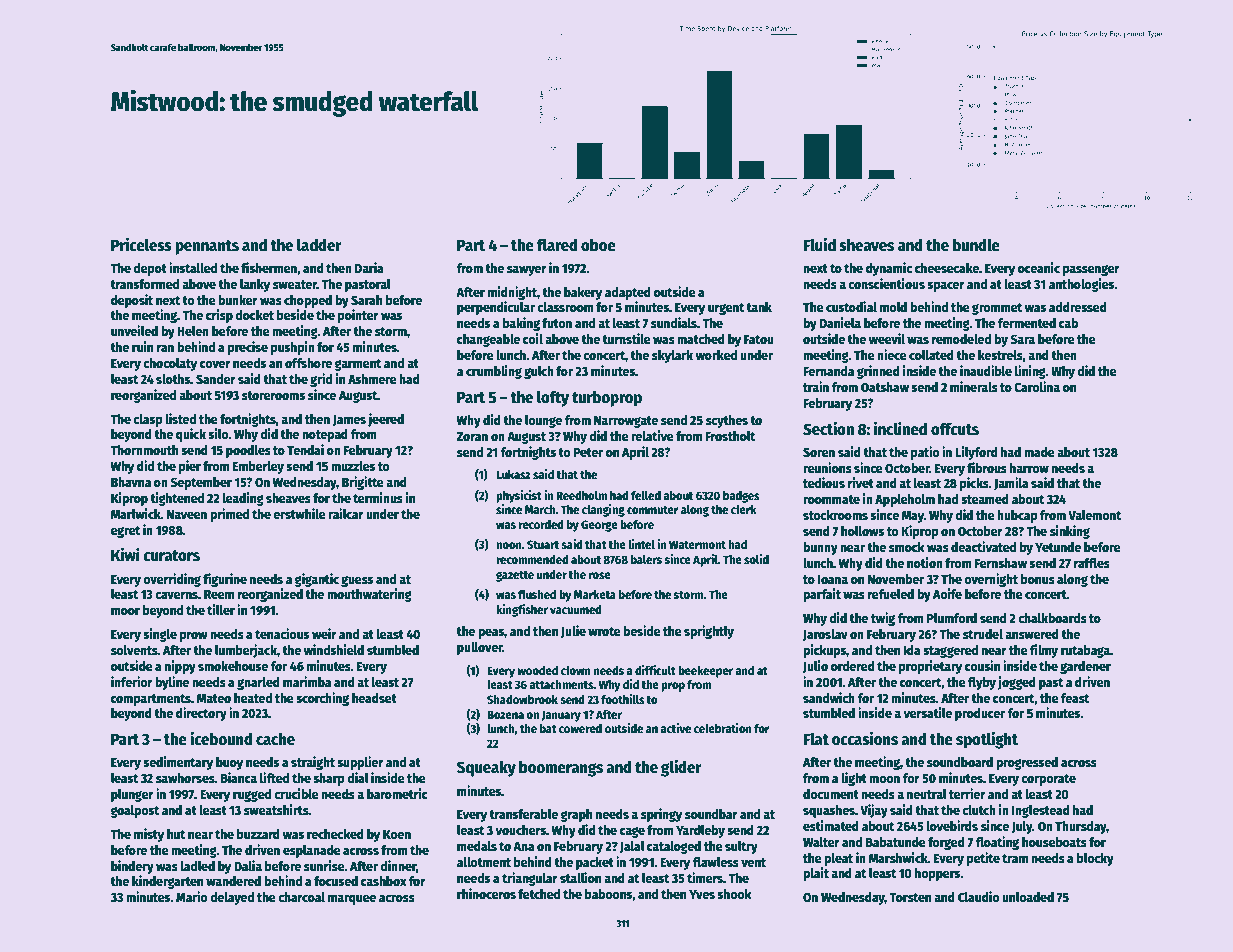  Describe the element at coordinates (1039, 267) in the screenshot. I see `oceanic` at that location.
